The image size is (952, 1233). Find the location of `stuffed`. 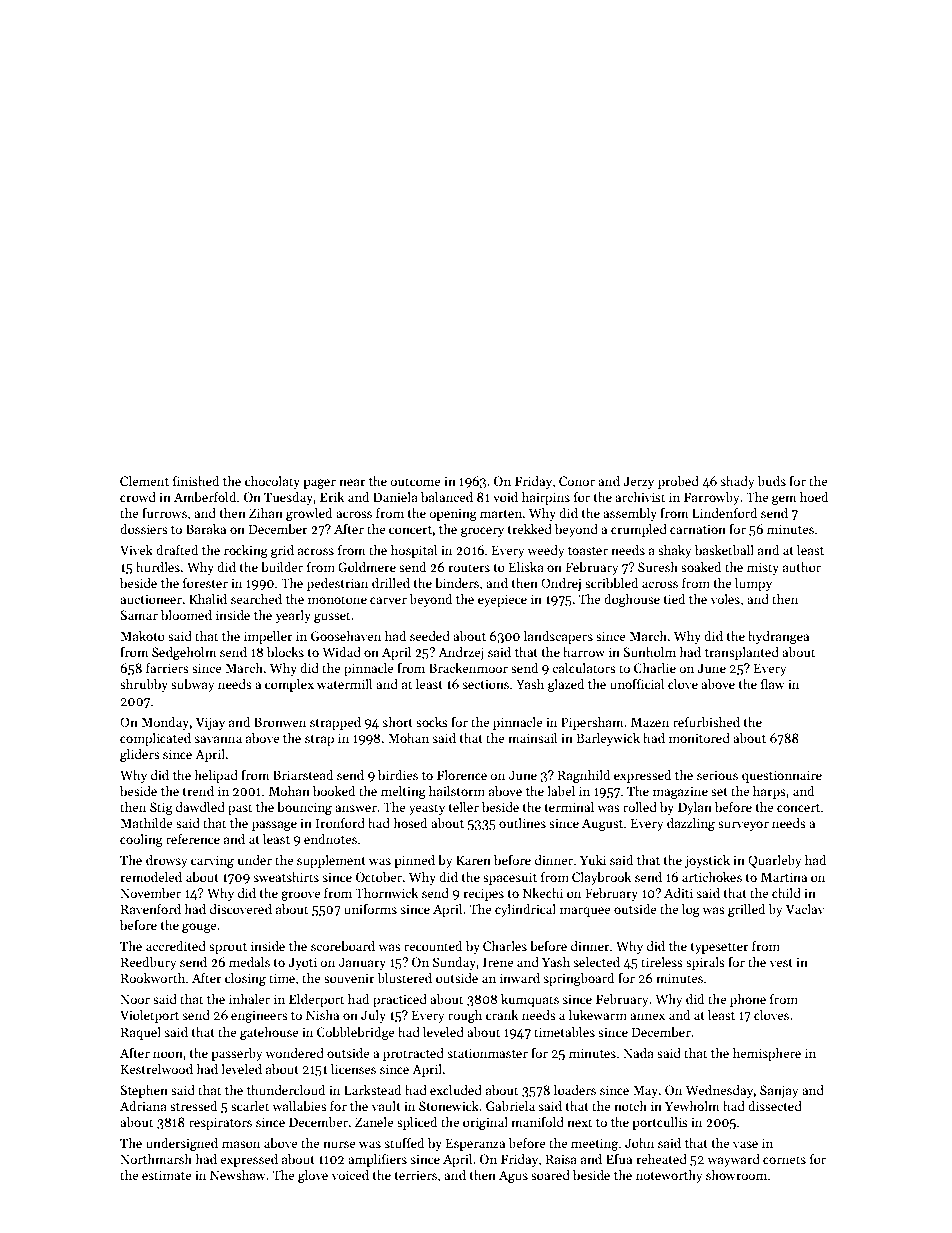

stuffed is located at coordinates (404, 1143).
